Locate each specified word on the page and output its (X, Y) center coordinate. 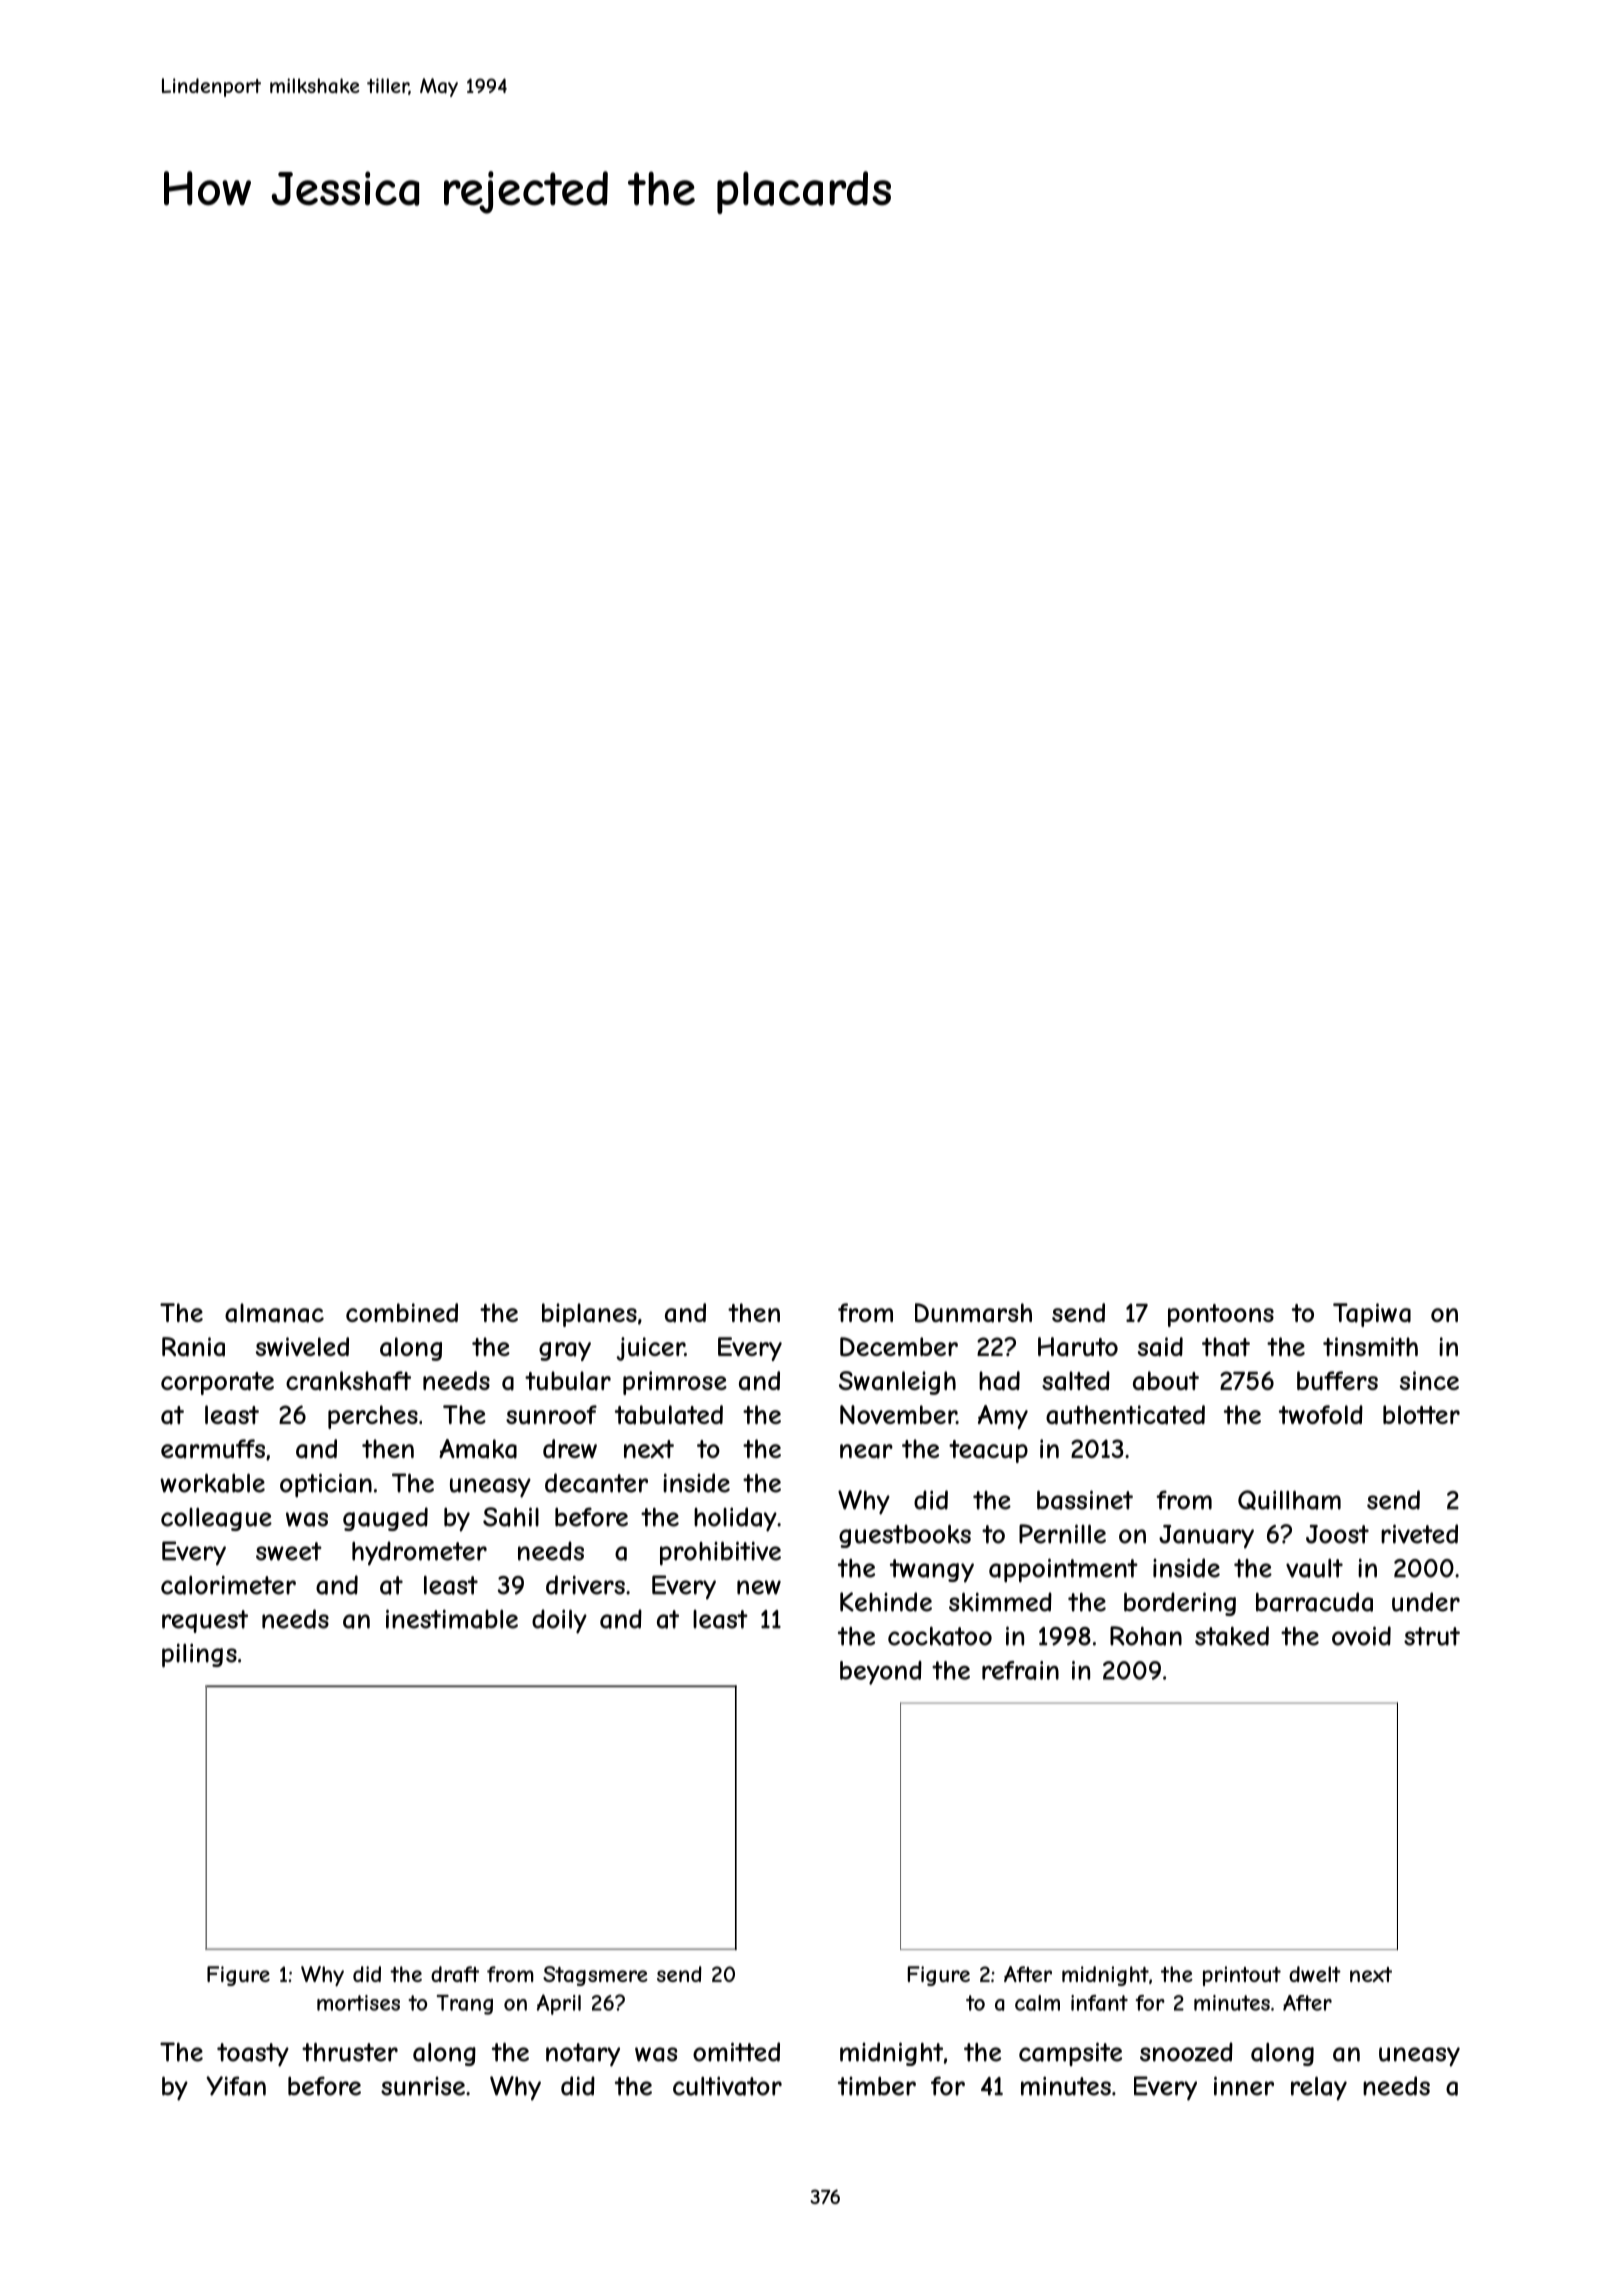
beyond (881, 1673)
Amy (1003, 1417)
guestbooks (905, 1536)
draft (455, 1974)
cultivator (727, 2086)
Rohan (1146, 1636)
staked (1232, 1636)
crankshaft (348, 1381)
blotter (1421, 1414)
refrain (1020, 1670)
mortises (358, 2003)
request (205, 1621)
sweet (289, 1551)
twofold (1321, 1414)
